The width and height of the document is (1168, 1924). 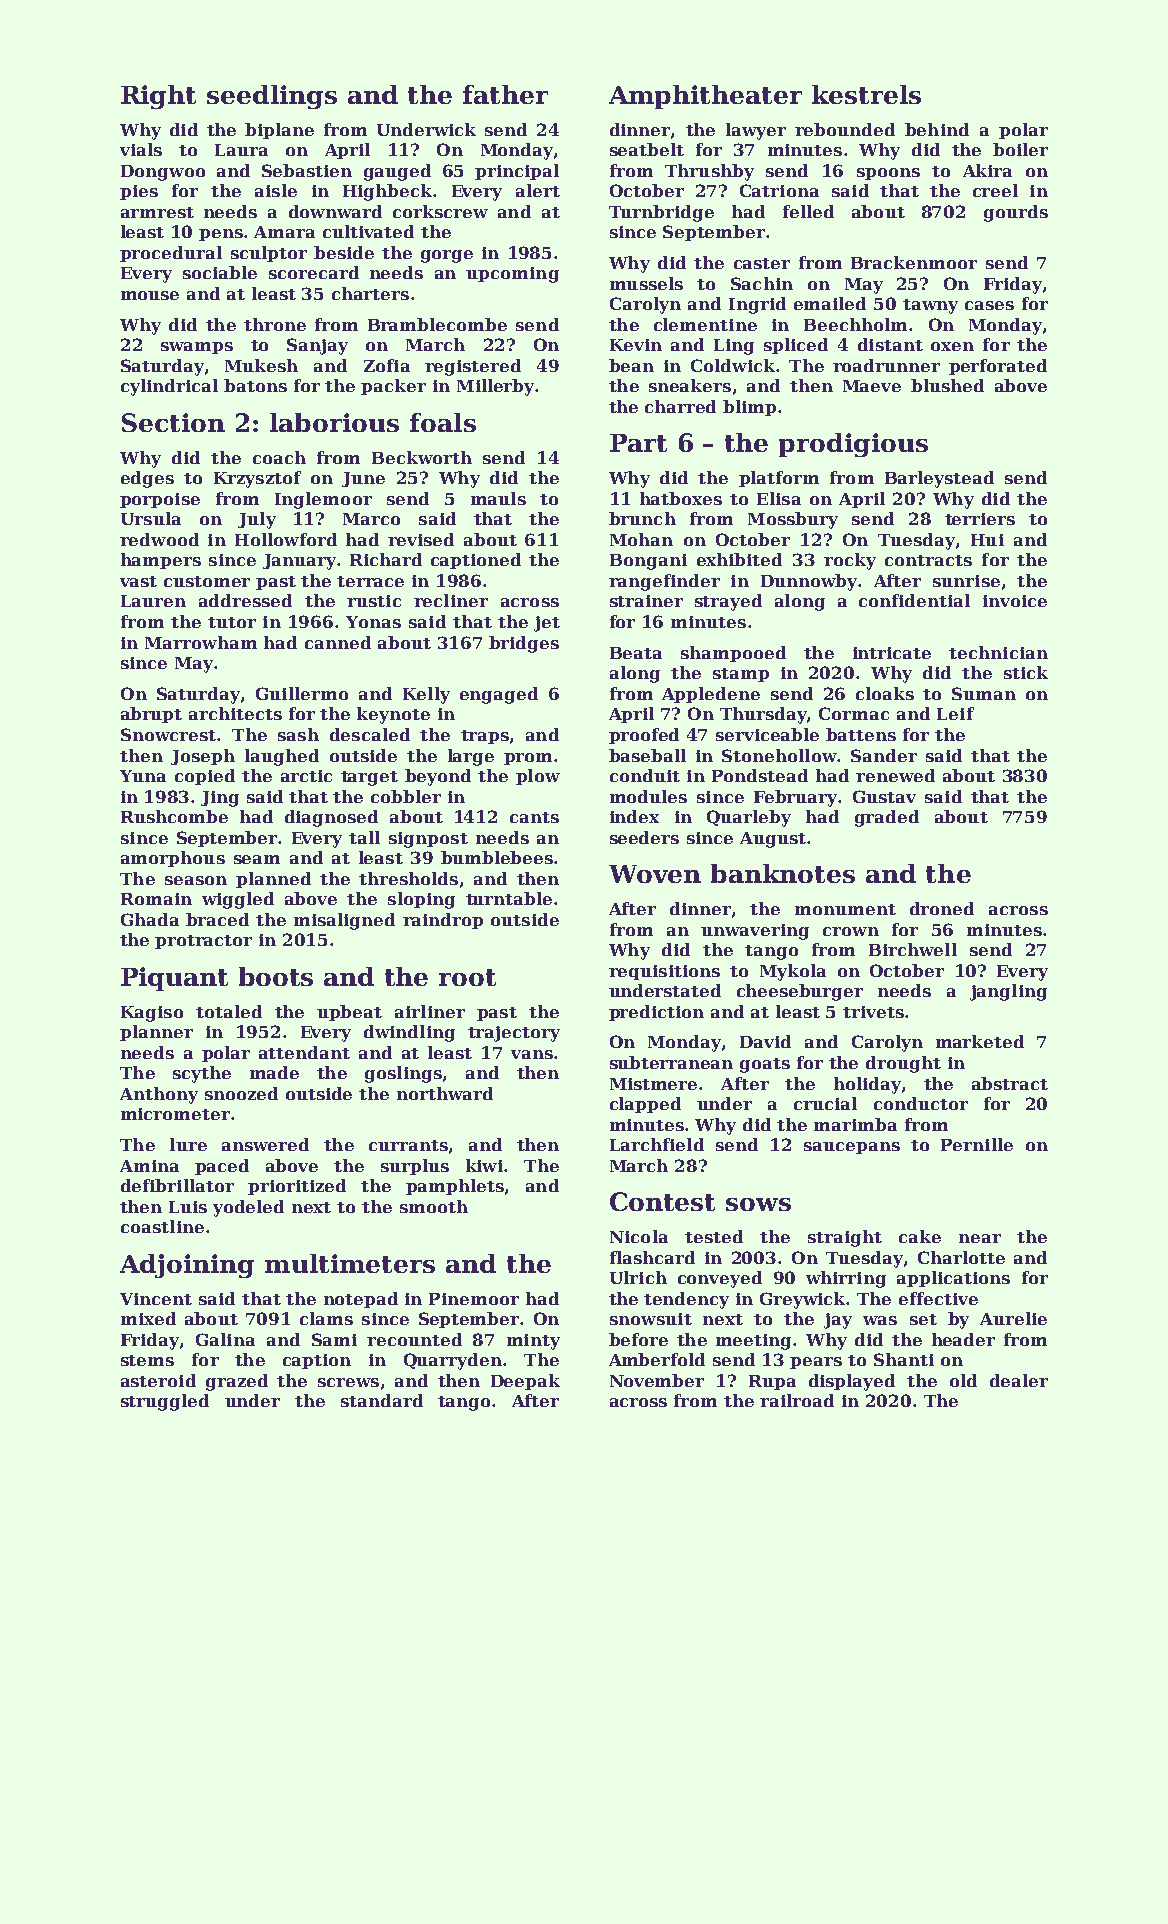 What do you see at coordinates (800, 992) in the document?
I see `cheeseburger` at bounding box center [800, 992].
